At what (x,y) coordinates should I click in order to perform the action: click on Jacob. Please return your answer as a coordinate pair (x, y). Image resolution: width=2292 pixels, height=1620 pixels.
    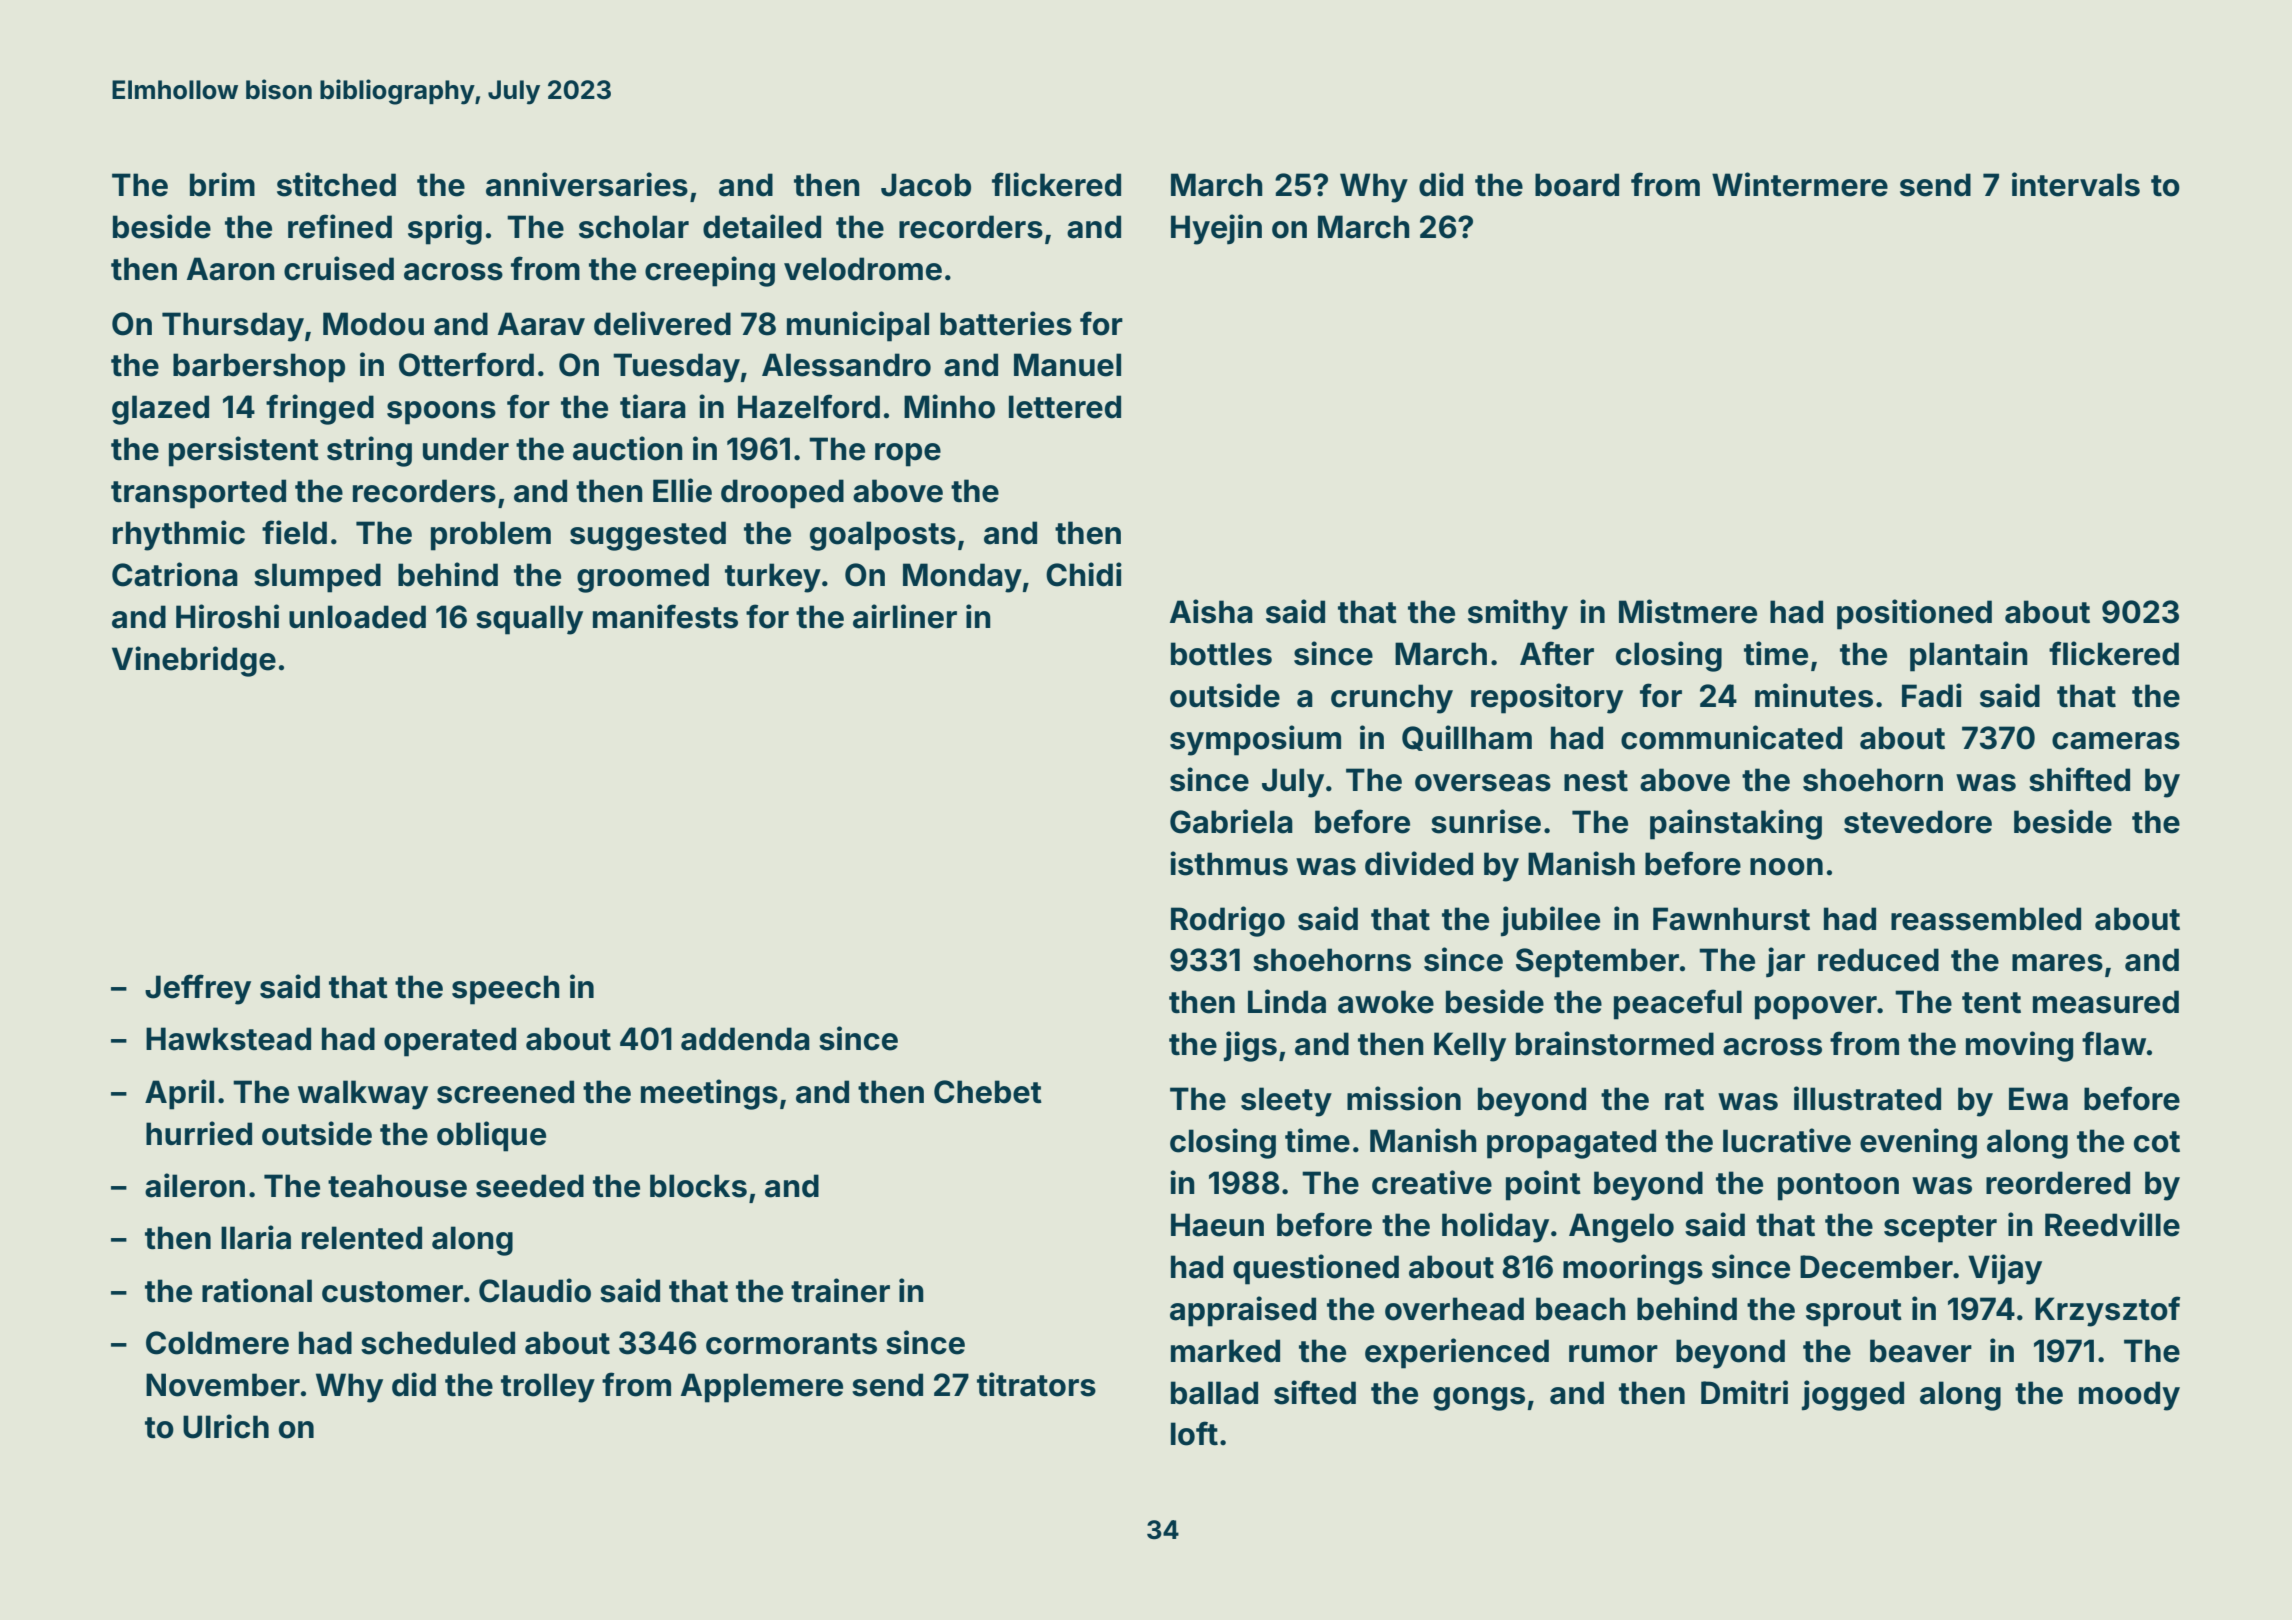
    Looking at the image, I should click on (926, 185).
